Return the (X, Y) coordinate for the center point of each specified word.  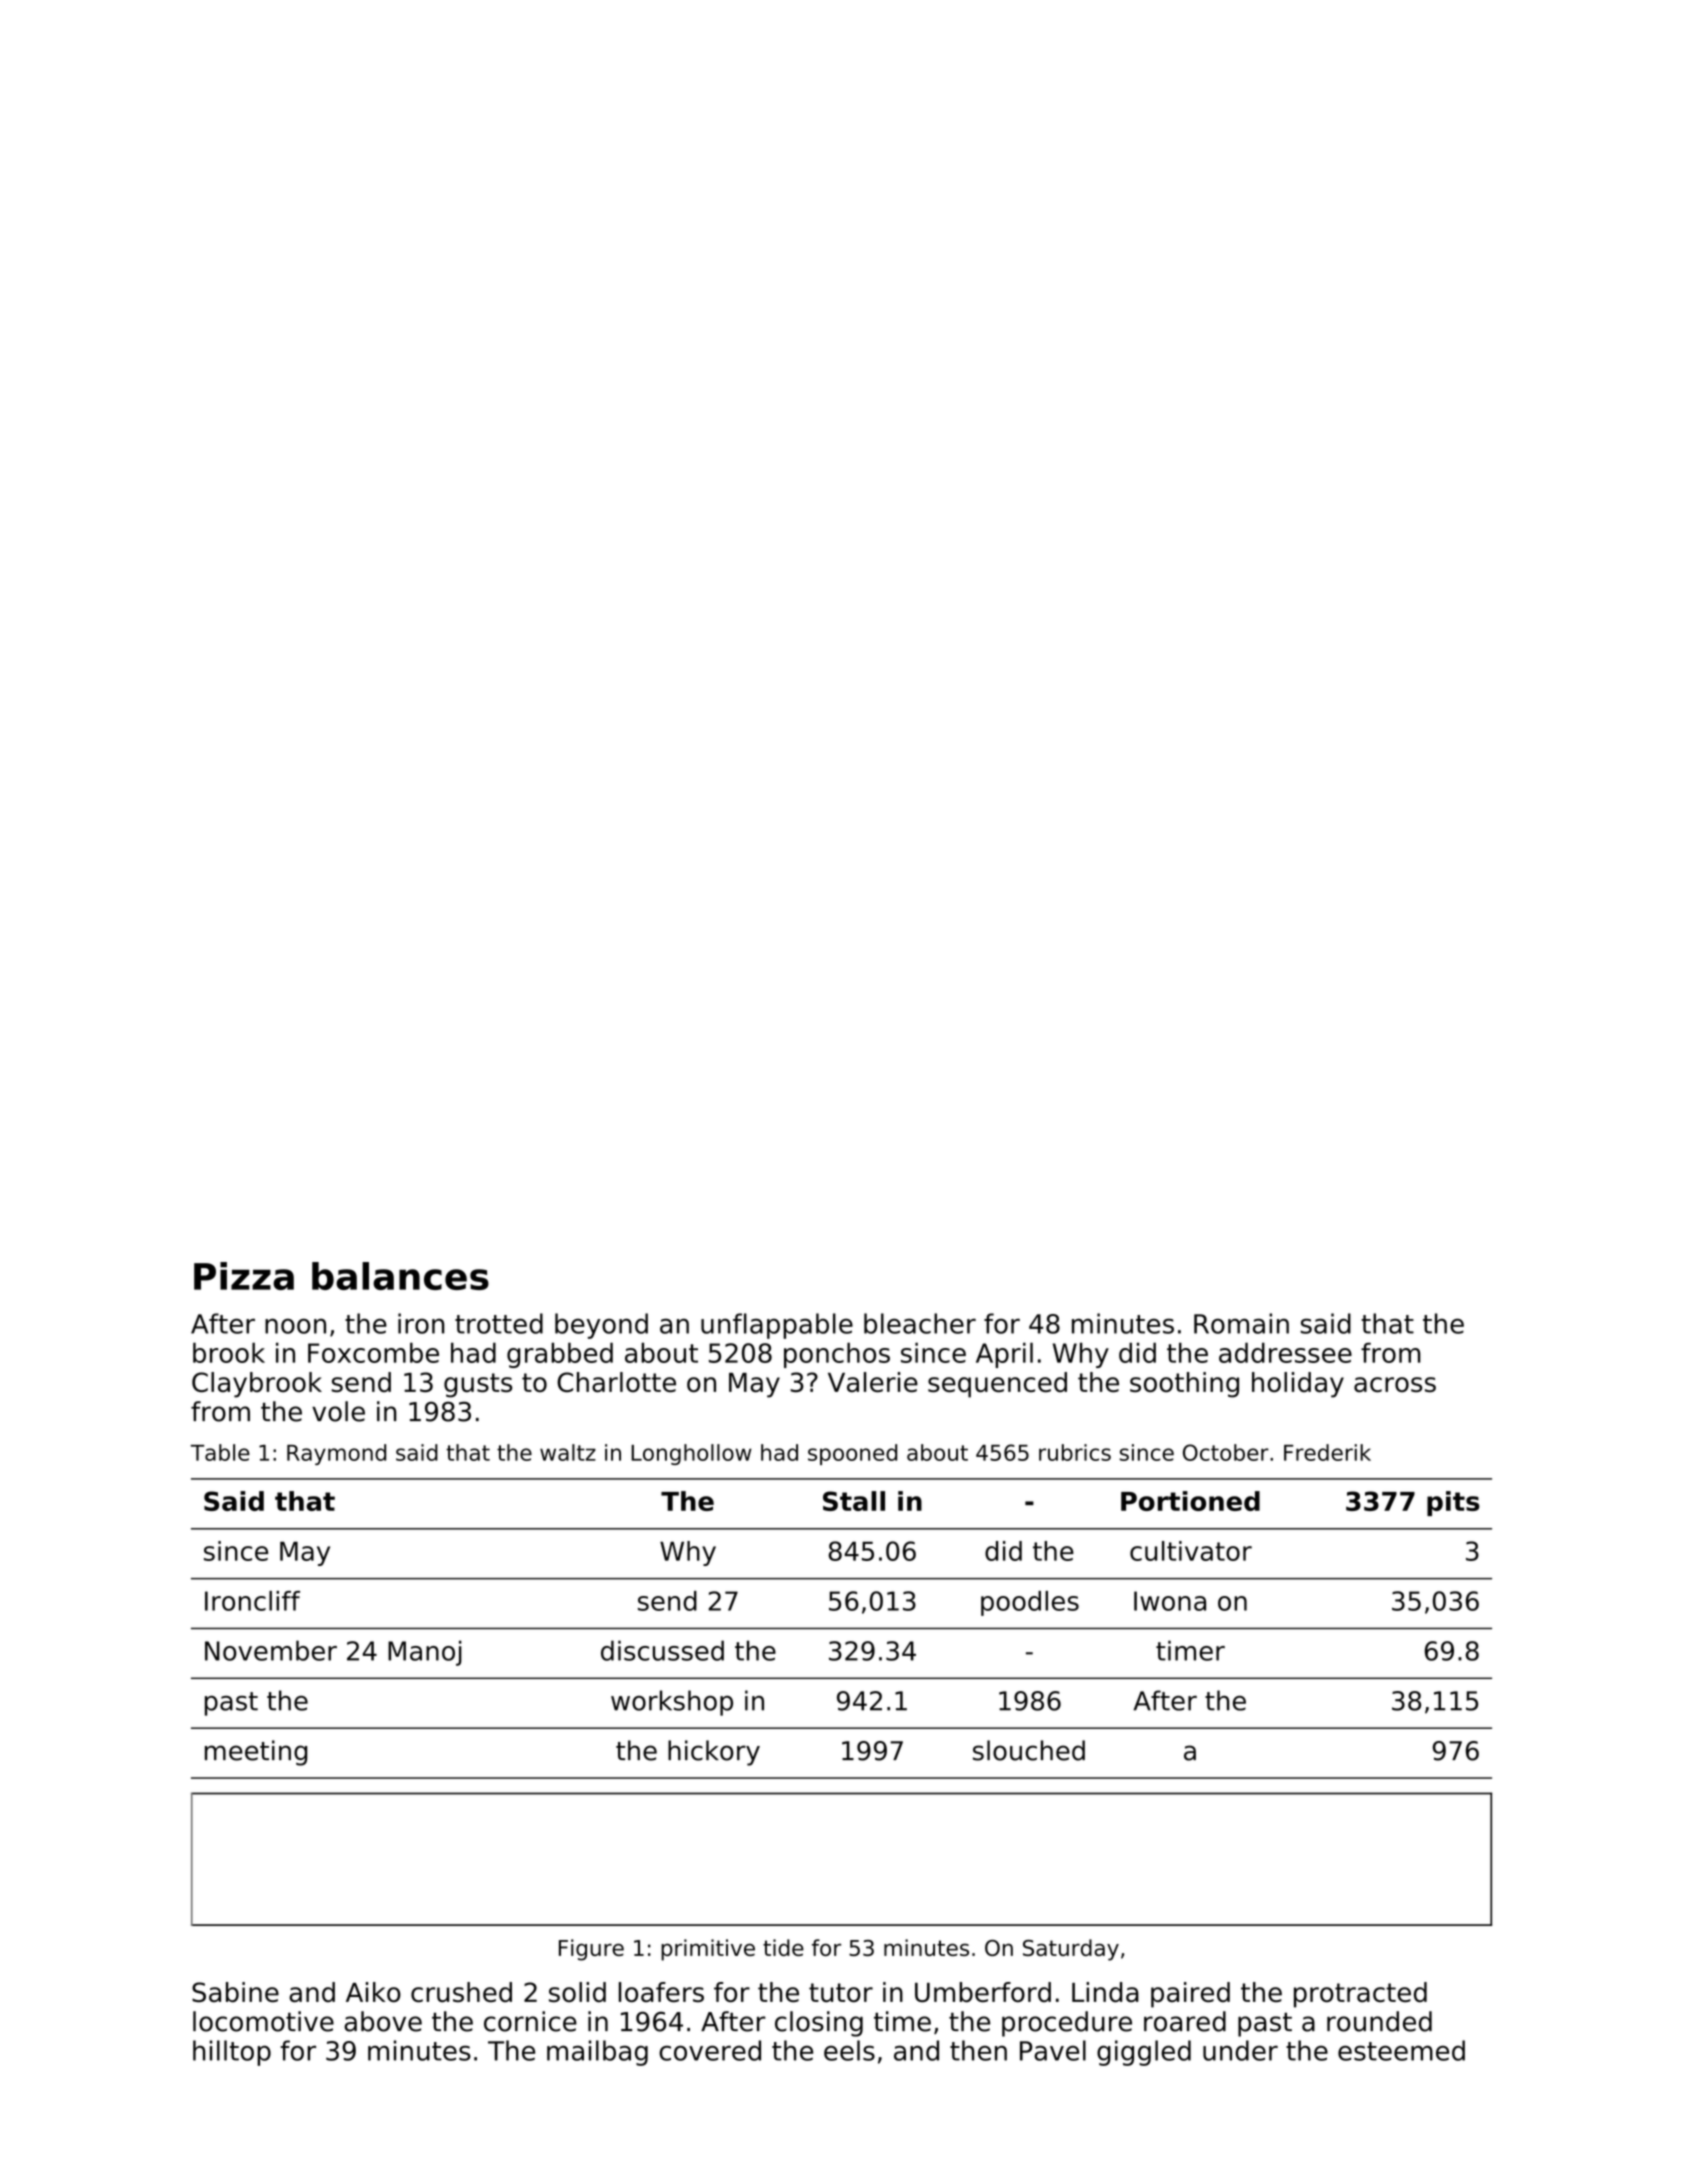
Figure (591, 1950)
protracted (1360, 1995)
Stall (854, 1501)
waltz (568, 1452)
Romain (1241, 1323)
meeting (256, 1753)
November (271, 1650)
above (383, 2021)
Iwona (1170, 1601)
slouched (1029, 1750)
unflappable (777, 1326)
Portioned (1190, 1501)
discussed (662, 1650)
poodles (1030, 1603)
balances (400, 1276)
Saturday (1071, 1950)
